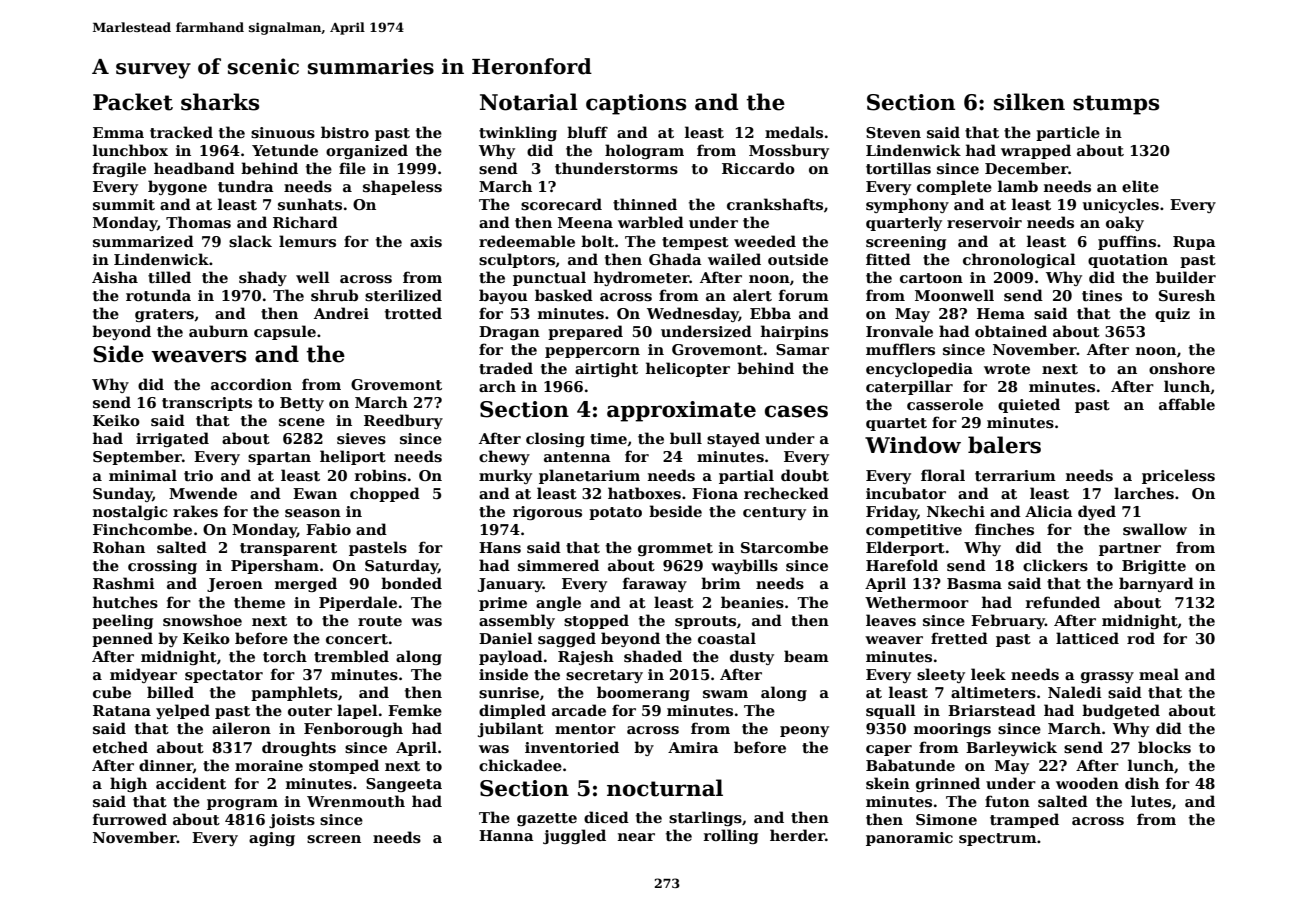 This page has width=1308, height=924. What do you see at coordinates (636, 104) in the page?
I see `captions` at bounding box center [636, 104].
